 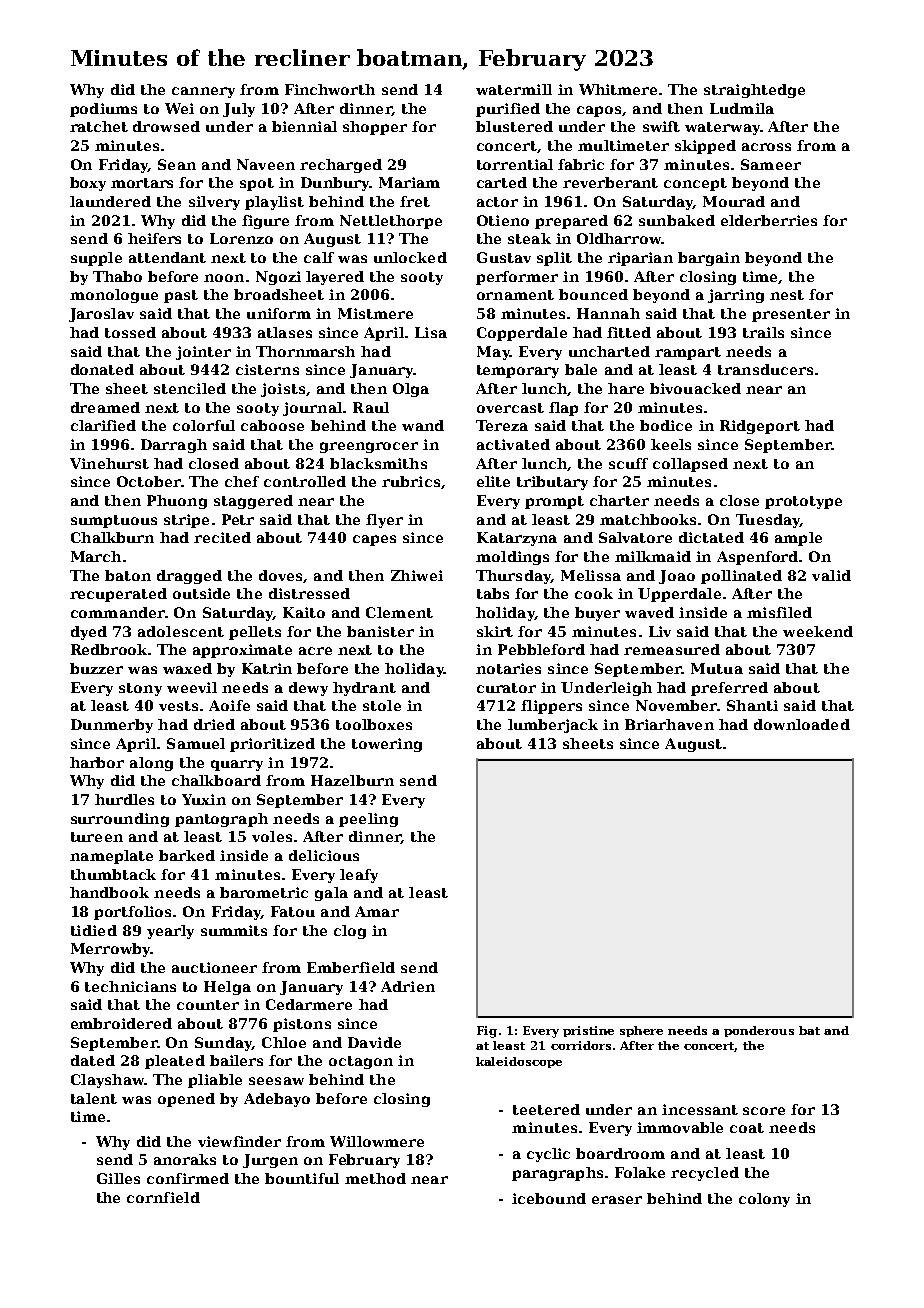 I want to click on donated, so click(x=102, y=369).
